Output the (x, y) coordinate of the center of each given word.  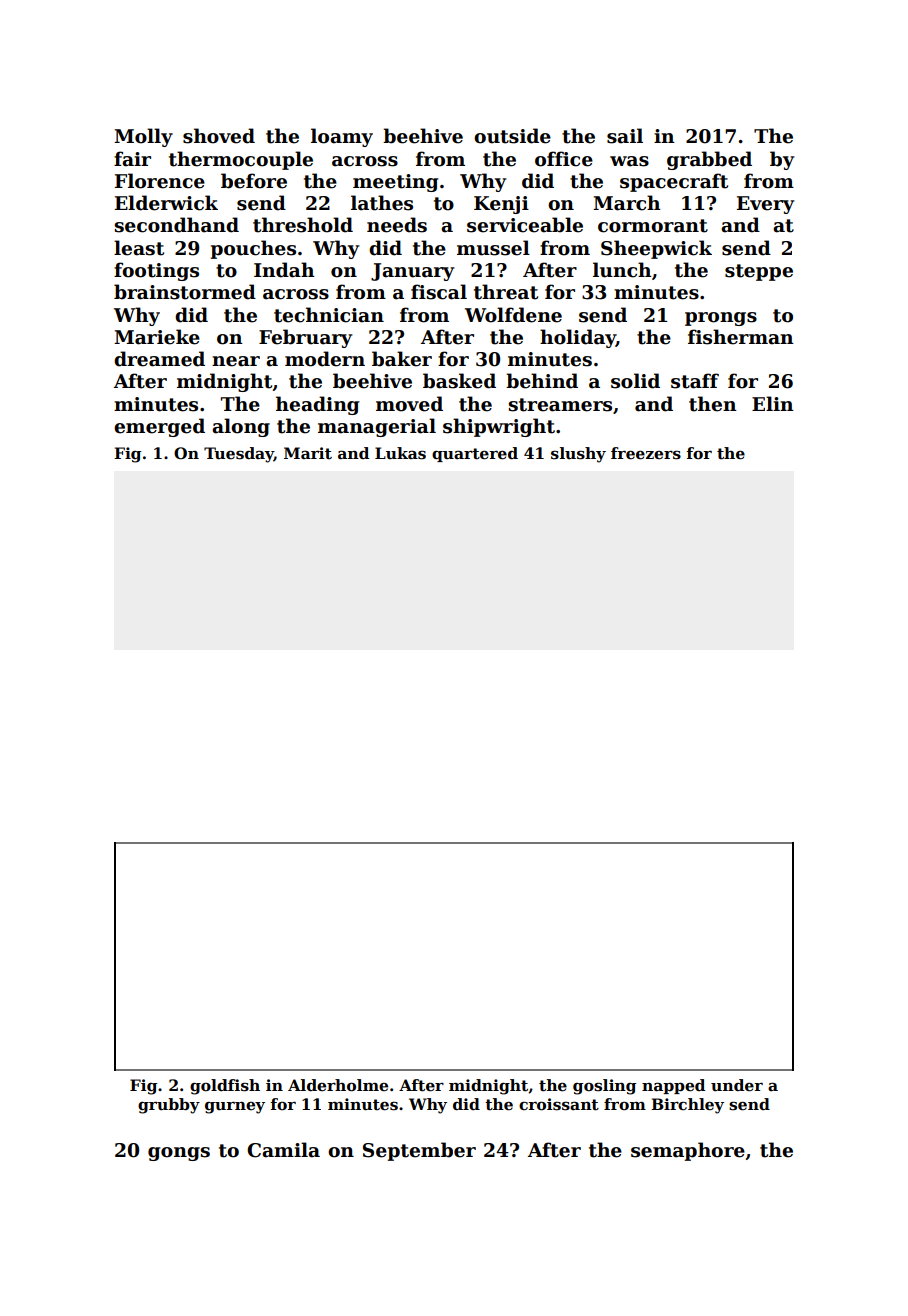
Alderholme (338, 1085)
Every (765, 205)
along (241, 427)
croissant (559, 1104)
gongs (179, 1154)
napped (673, 1086)
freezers (646, 453)
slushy (578, 455)
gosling (604, 1087)
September (419, 1151)
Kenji (501, 205)
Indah (284, 270)
